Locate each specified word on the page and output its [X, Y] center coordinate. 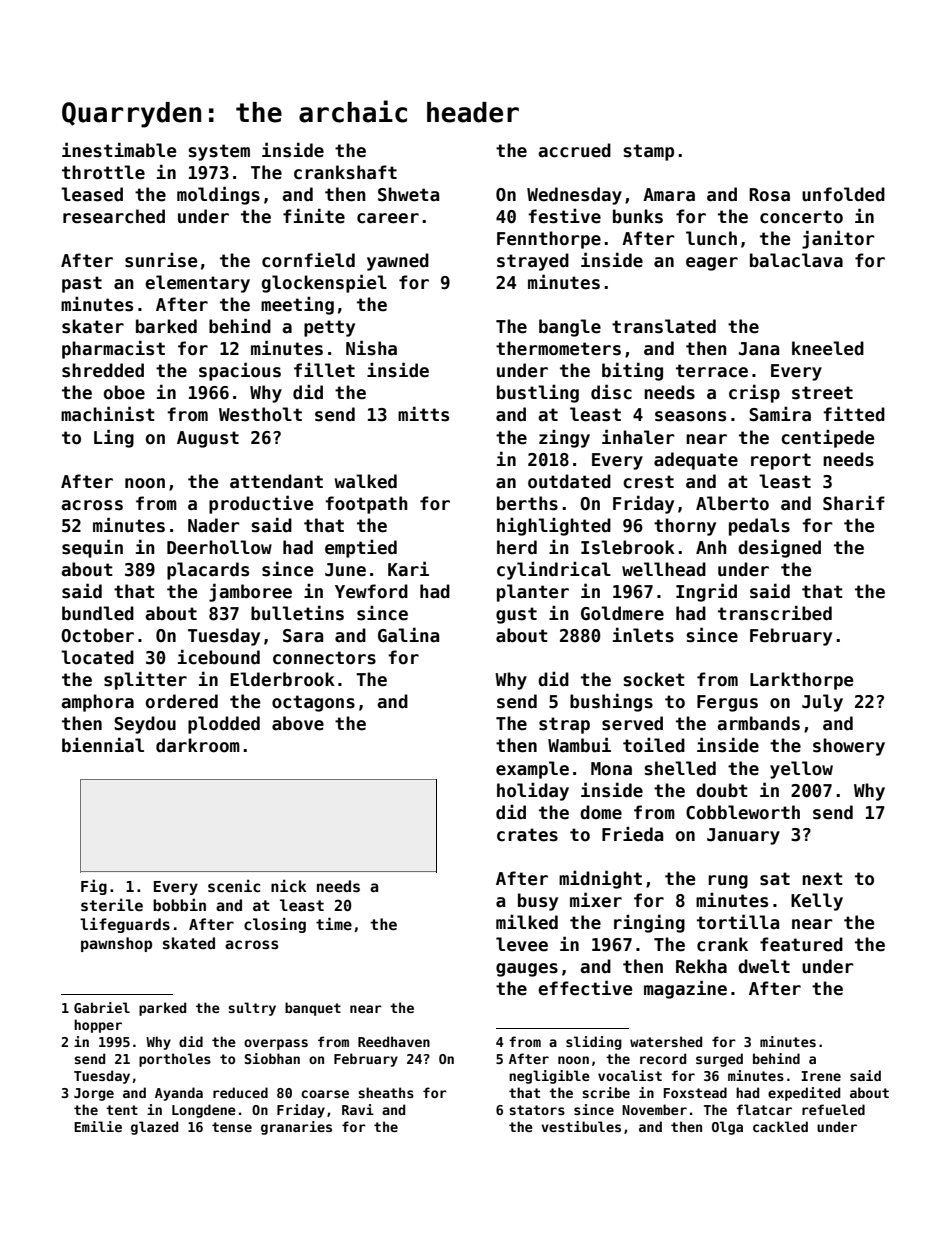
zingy [564, 438]
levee [522, 944]
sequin [92, 548]
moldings [218, 195]
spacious [240, 371]
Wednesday [574, 196]
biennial [103, 745]
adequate [696, 461]
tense [232, 1127]
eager [712, 264]
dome [601, 812]
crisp [754, 393]
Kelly [817, 902]
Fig [94, 887]
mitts [423, 414]
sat [775, 879]
